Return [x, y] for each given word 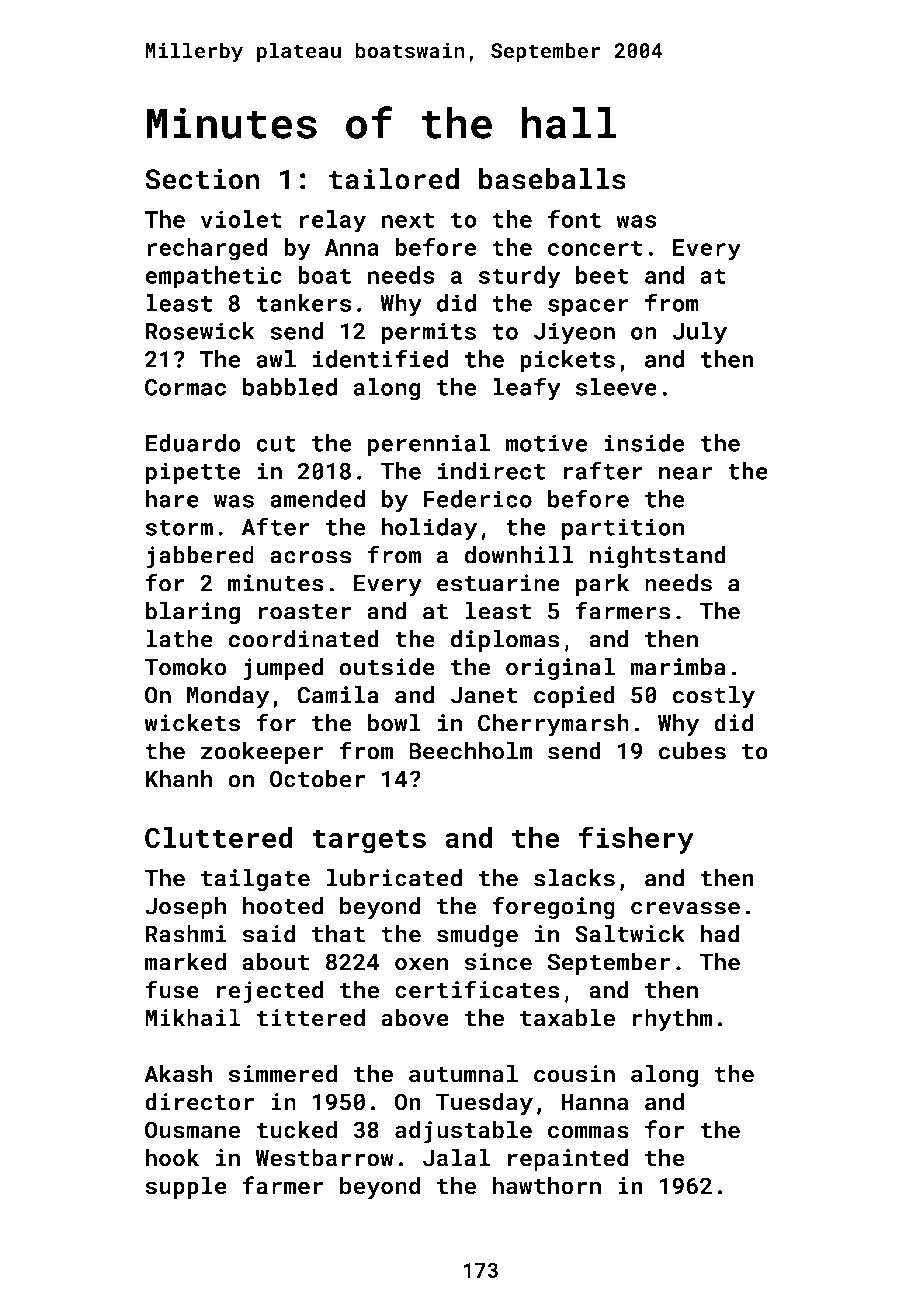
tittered [310, 1017]
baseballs [552, 179]
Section [202, 179]
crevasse [685, 908]
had [720, 934]
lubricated [394, 878]
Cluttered [219, 837]
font [574, 218]
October [317, 779]
